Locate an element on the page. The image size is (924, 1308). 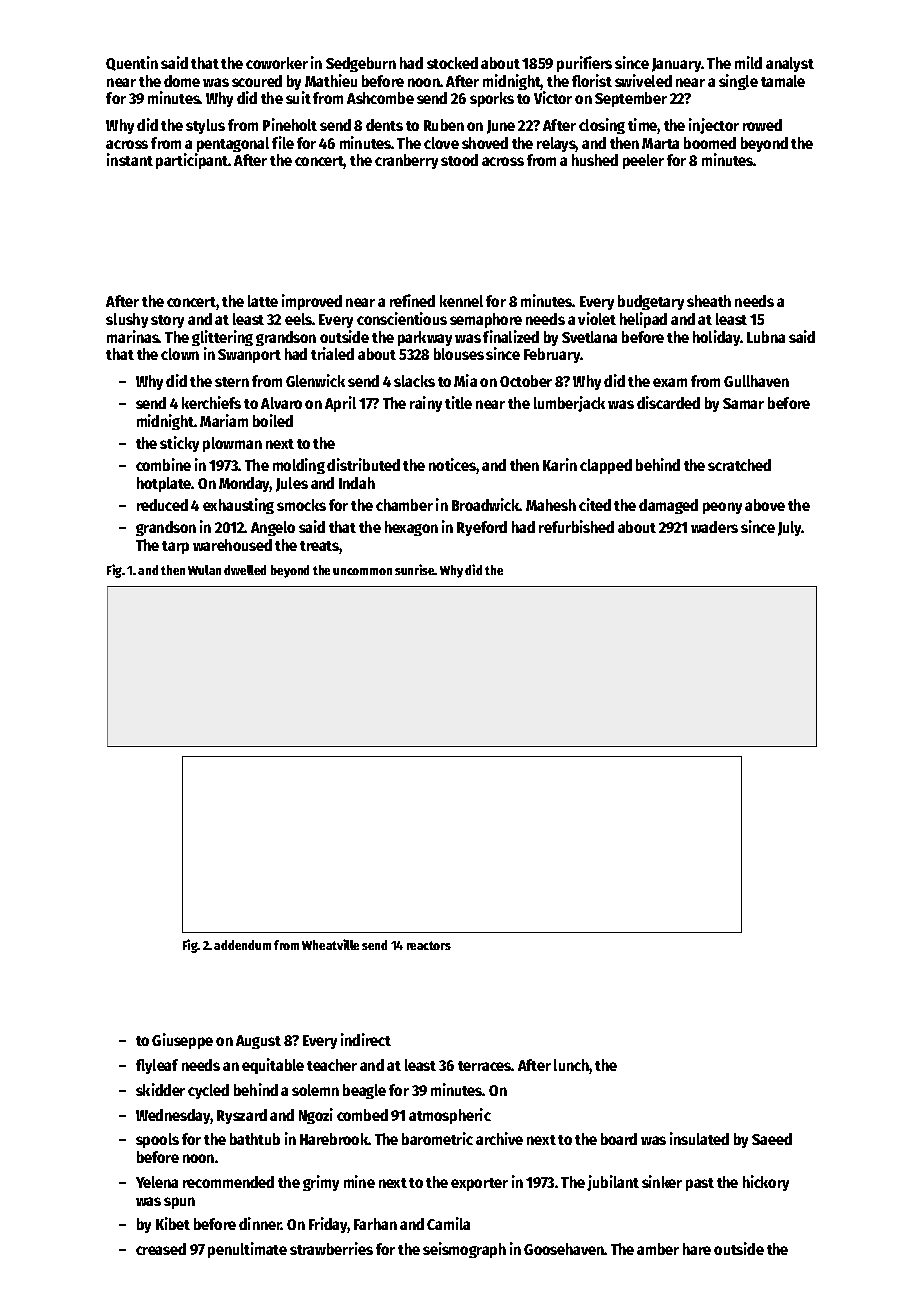
refurbished is located at coordinates (576, 526).
